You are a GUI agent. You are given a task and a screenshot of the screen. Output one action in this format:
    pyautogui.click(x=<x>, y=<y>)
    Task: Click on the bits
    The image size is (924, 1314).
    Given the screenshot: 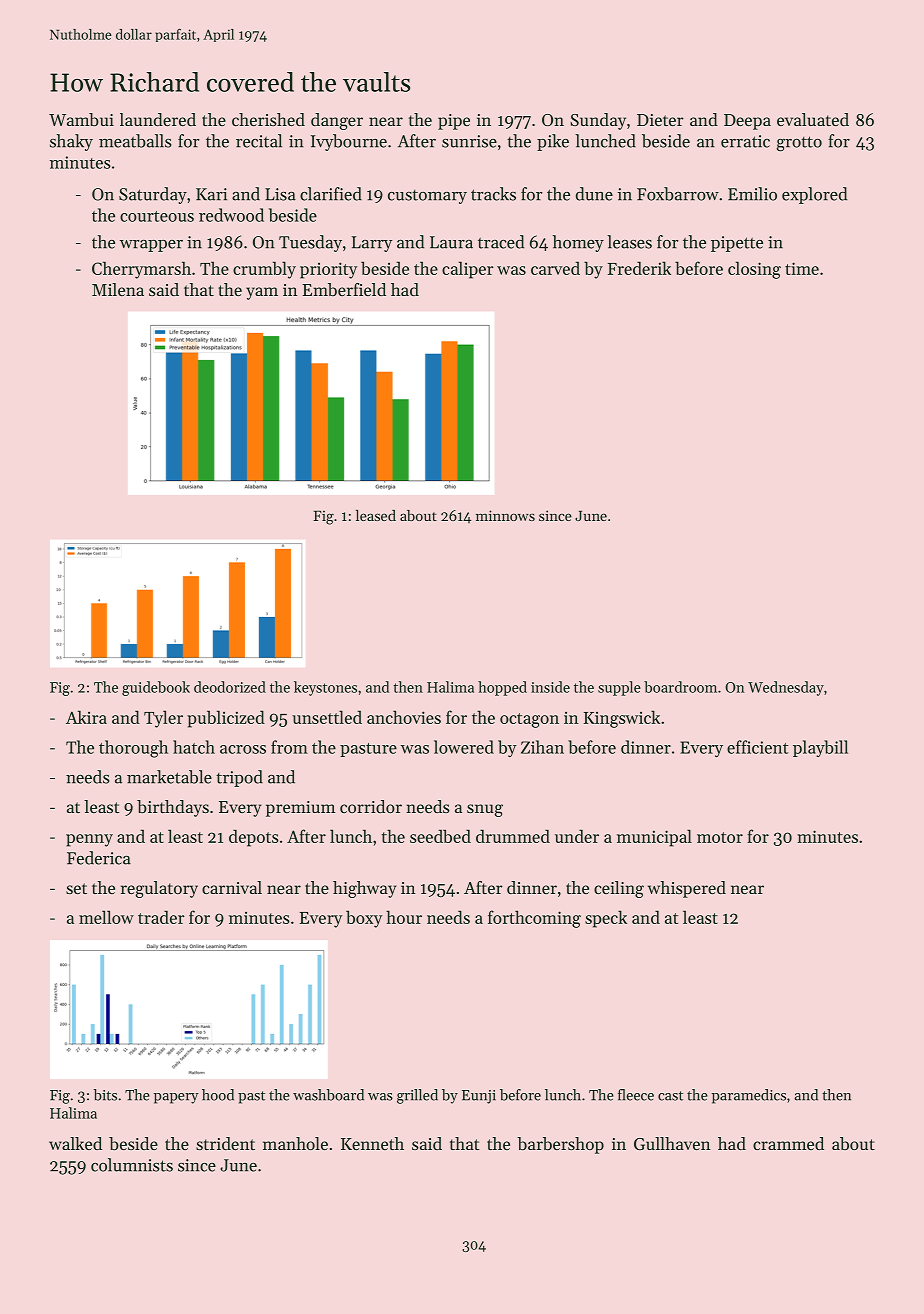 What is the action you would take?
    pyautogui.click(x=105, y=1095)
